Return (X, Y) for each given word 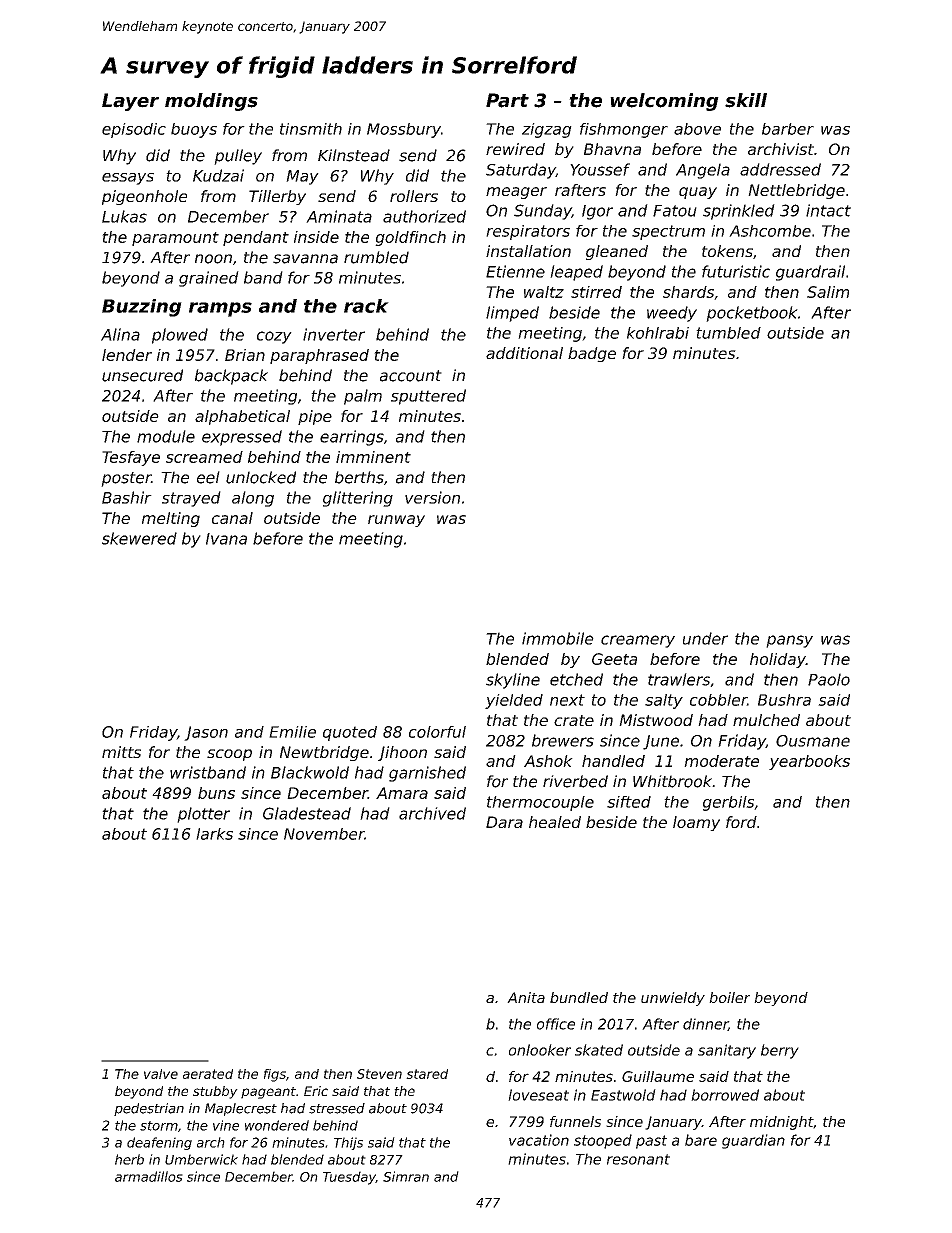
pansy (789, 641)
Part (507, 100)
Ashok (548, 761)
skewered (139, 538)
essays (128, 179)
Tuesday (349, 1178)
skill (746, 100)
